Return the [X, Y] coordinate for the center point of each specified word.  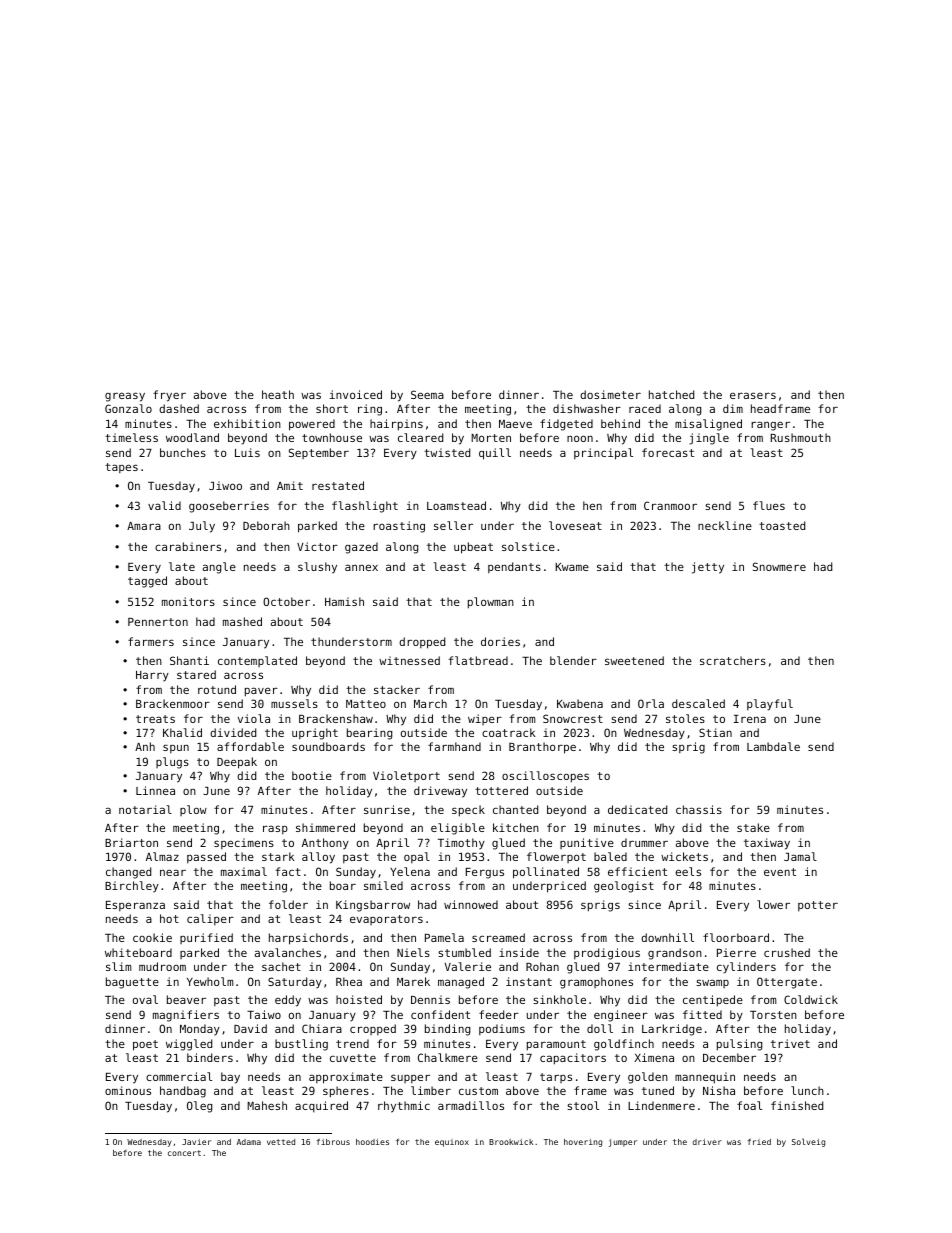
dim [733, 408]
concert [184, 1153]
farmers [151, 641]
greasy [125, 397]
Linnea [155, 790]
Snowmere [779, 566]
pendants [514, 567]
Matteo [366, 704]
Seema [427, 394]
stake [753, 827]
